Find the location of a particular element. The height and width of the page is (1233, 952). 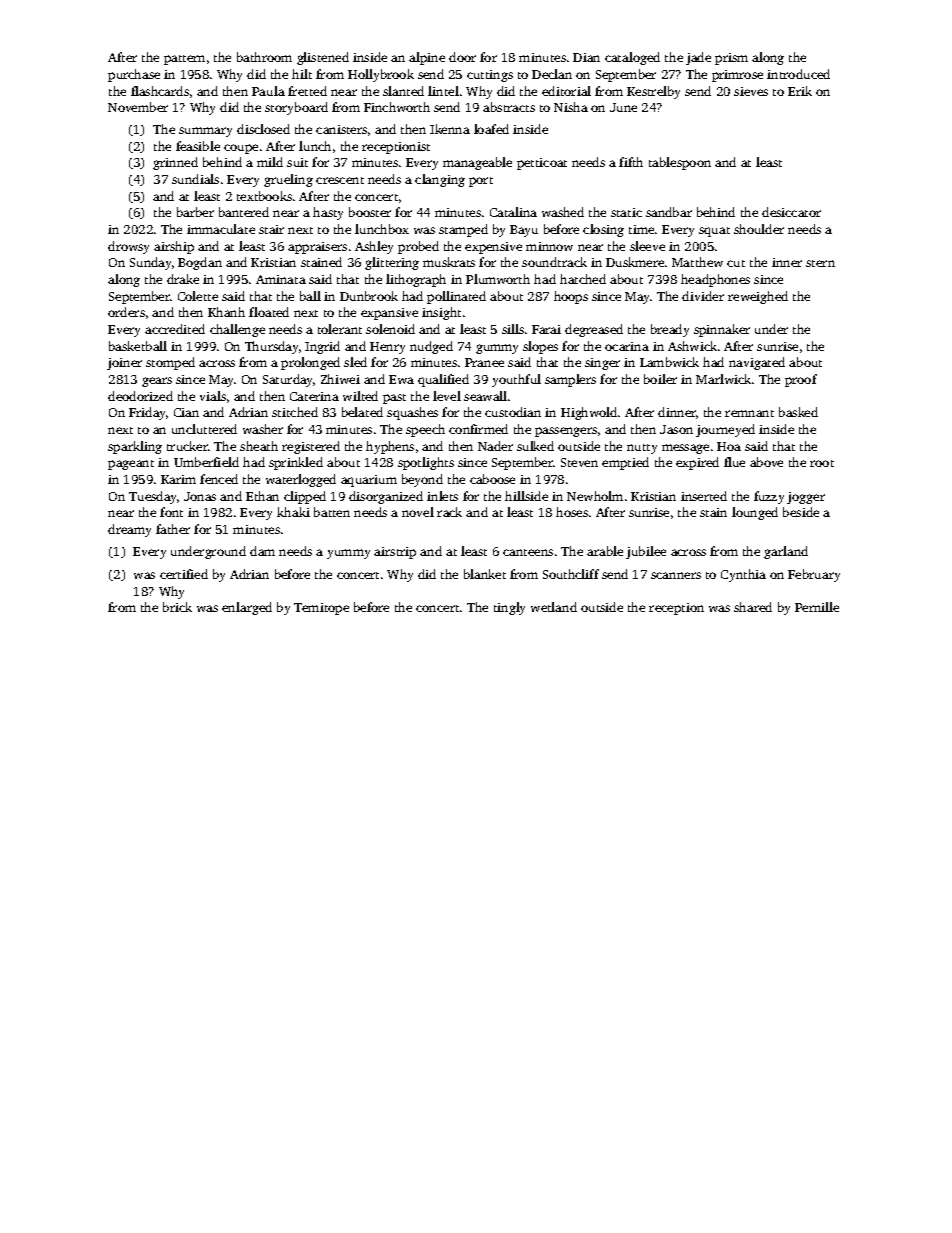

jade is located at coordinates (698, 58).
